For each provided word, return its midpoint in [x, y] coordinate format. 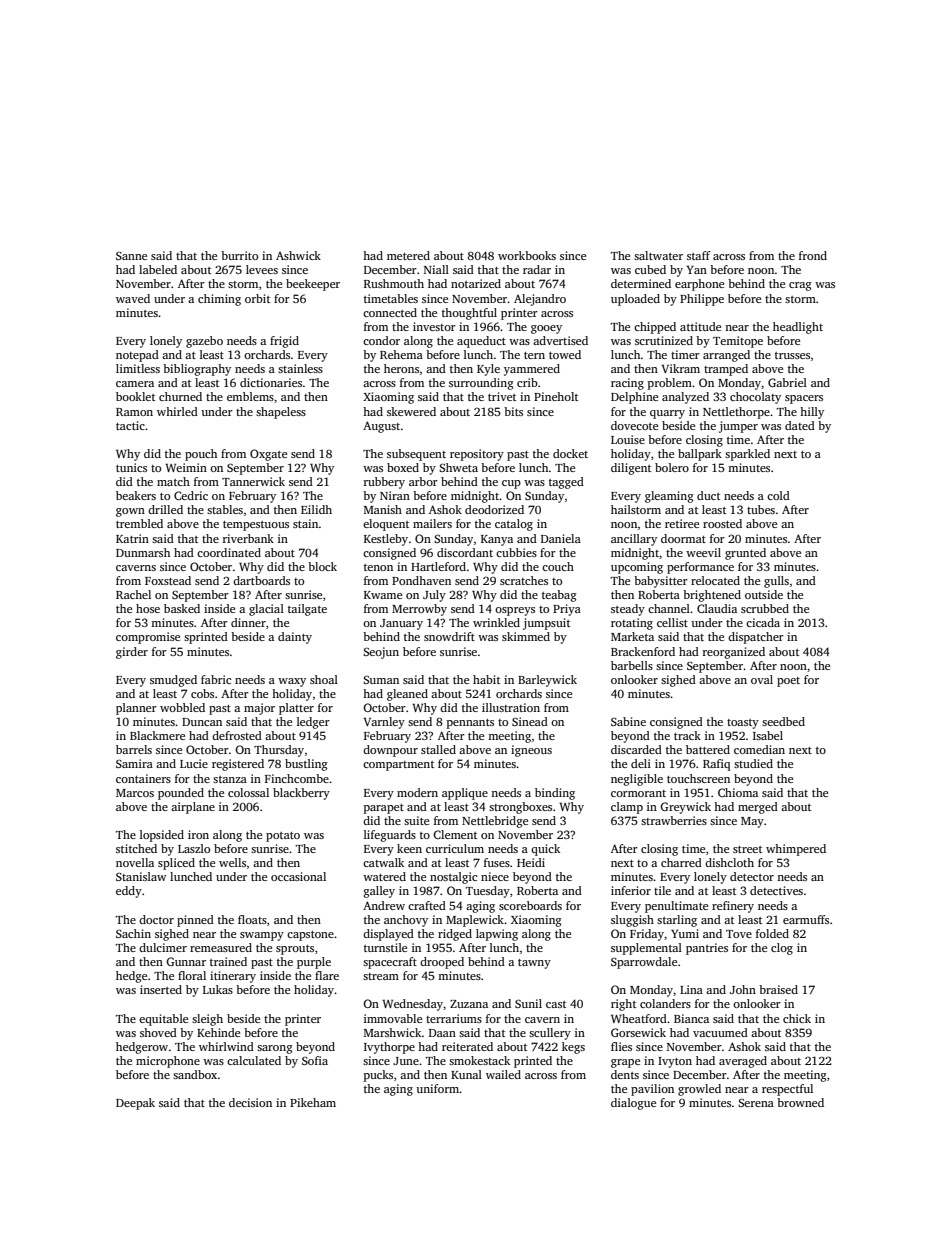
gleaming [669, 497]
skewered [411, 411]
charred [681, 862]
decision [250, 1102]
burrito [239, 255]
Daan [442, 1033]
